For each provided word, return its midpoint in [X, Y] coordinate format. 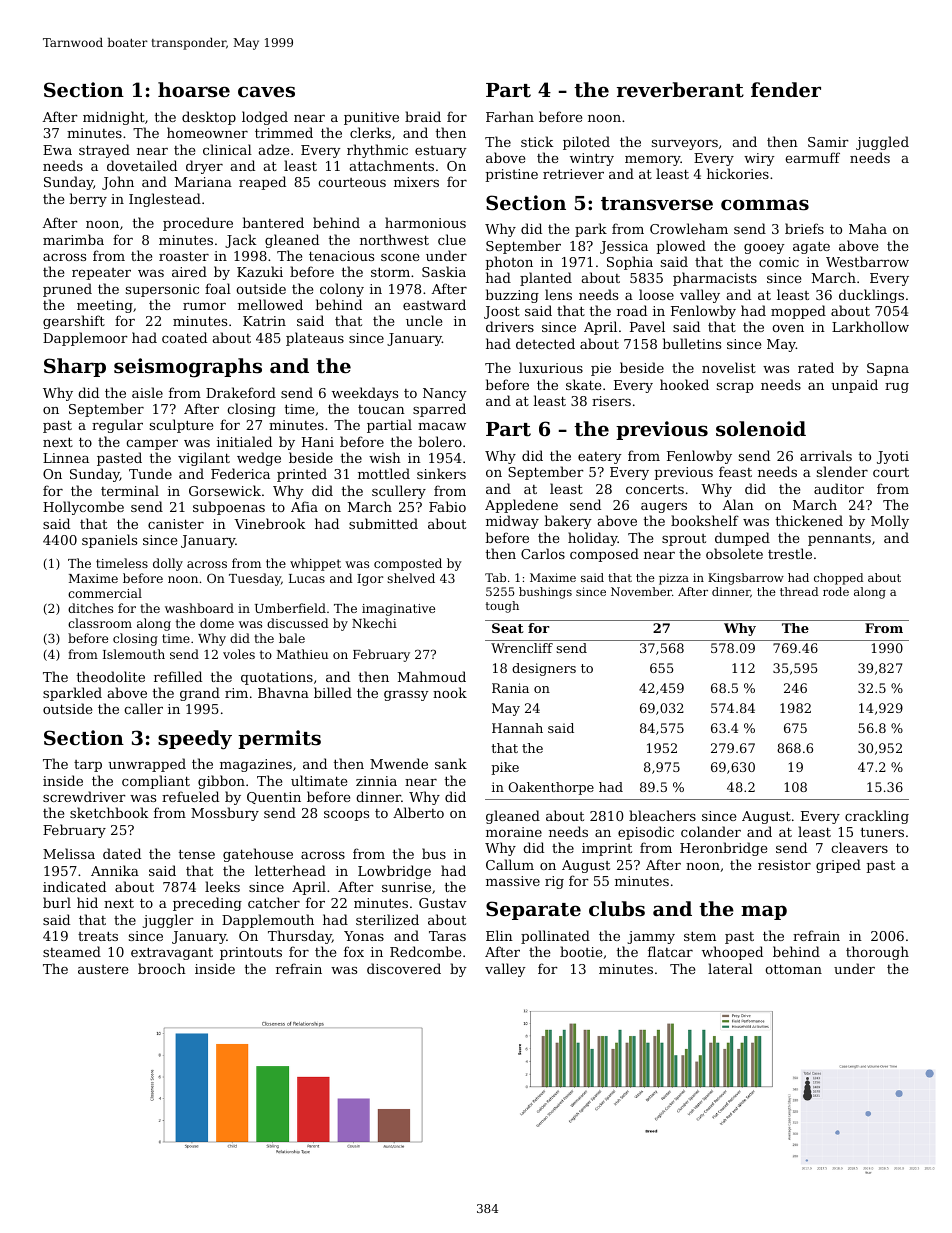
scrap [735, 388]
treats [98, 936]
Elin [499, 935]
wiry [759, 159]
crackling [877, 817]
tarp [88, 766]
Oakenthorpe [551, 788]
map [764, 912]
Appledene [521, 506]
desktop [209, 118]
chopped [838, 579]
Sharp [75, 367]
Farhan [510, 116]
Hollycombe [83, 508]
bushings [545, 593]
